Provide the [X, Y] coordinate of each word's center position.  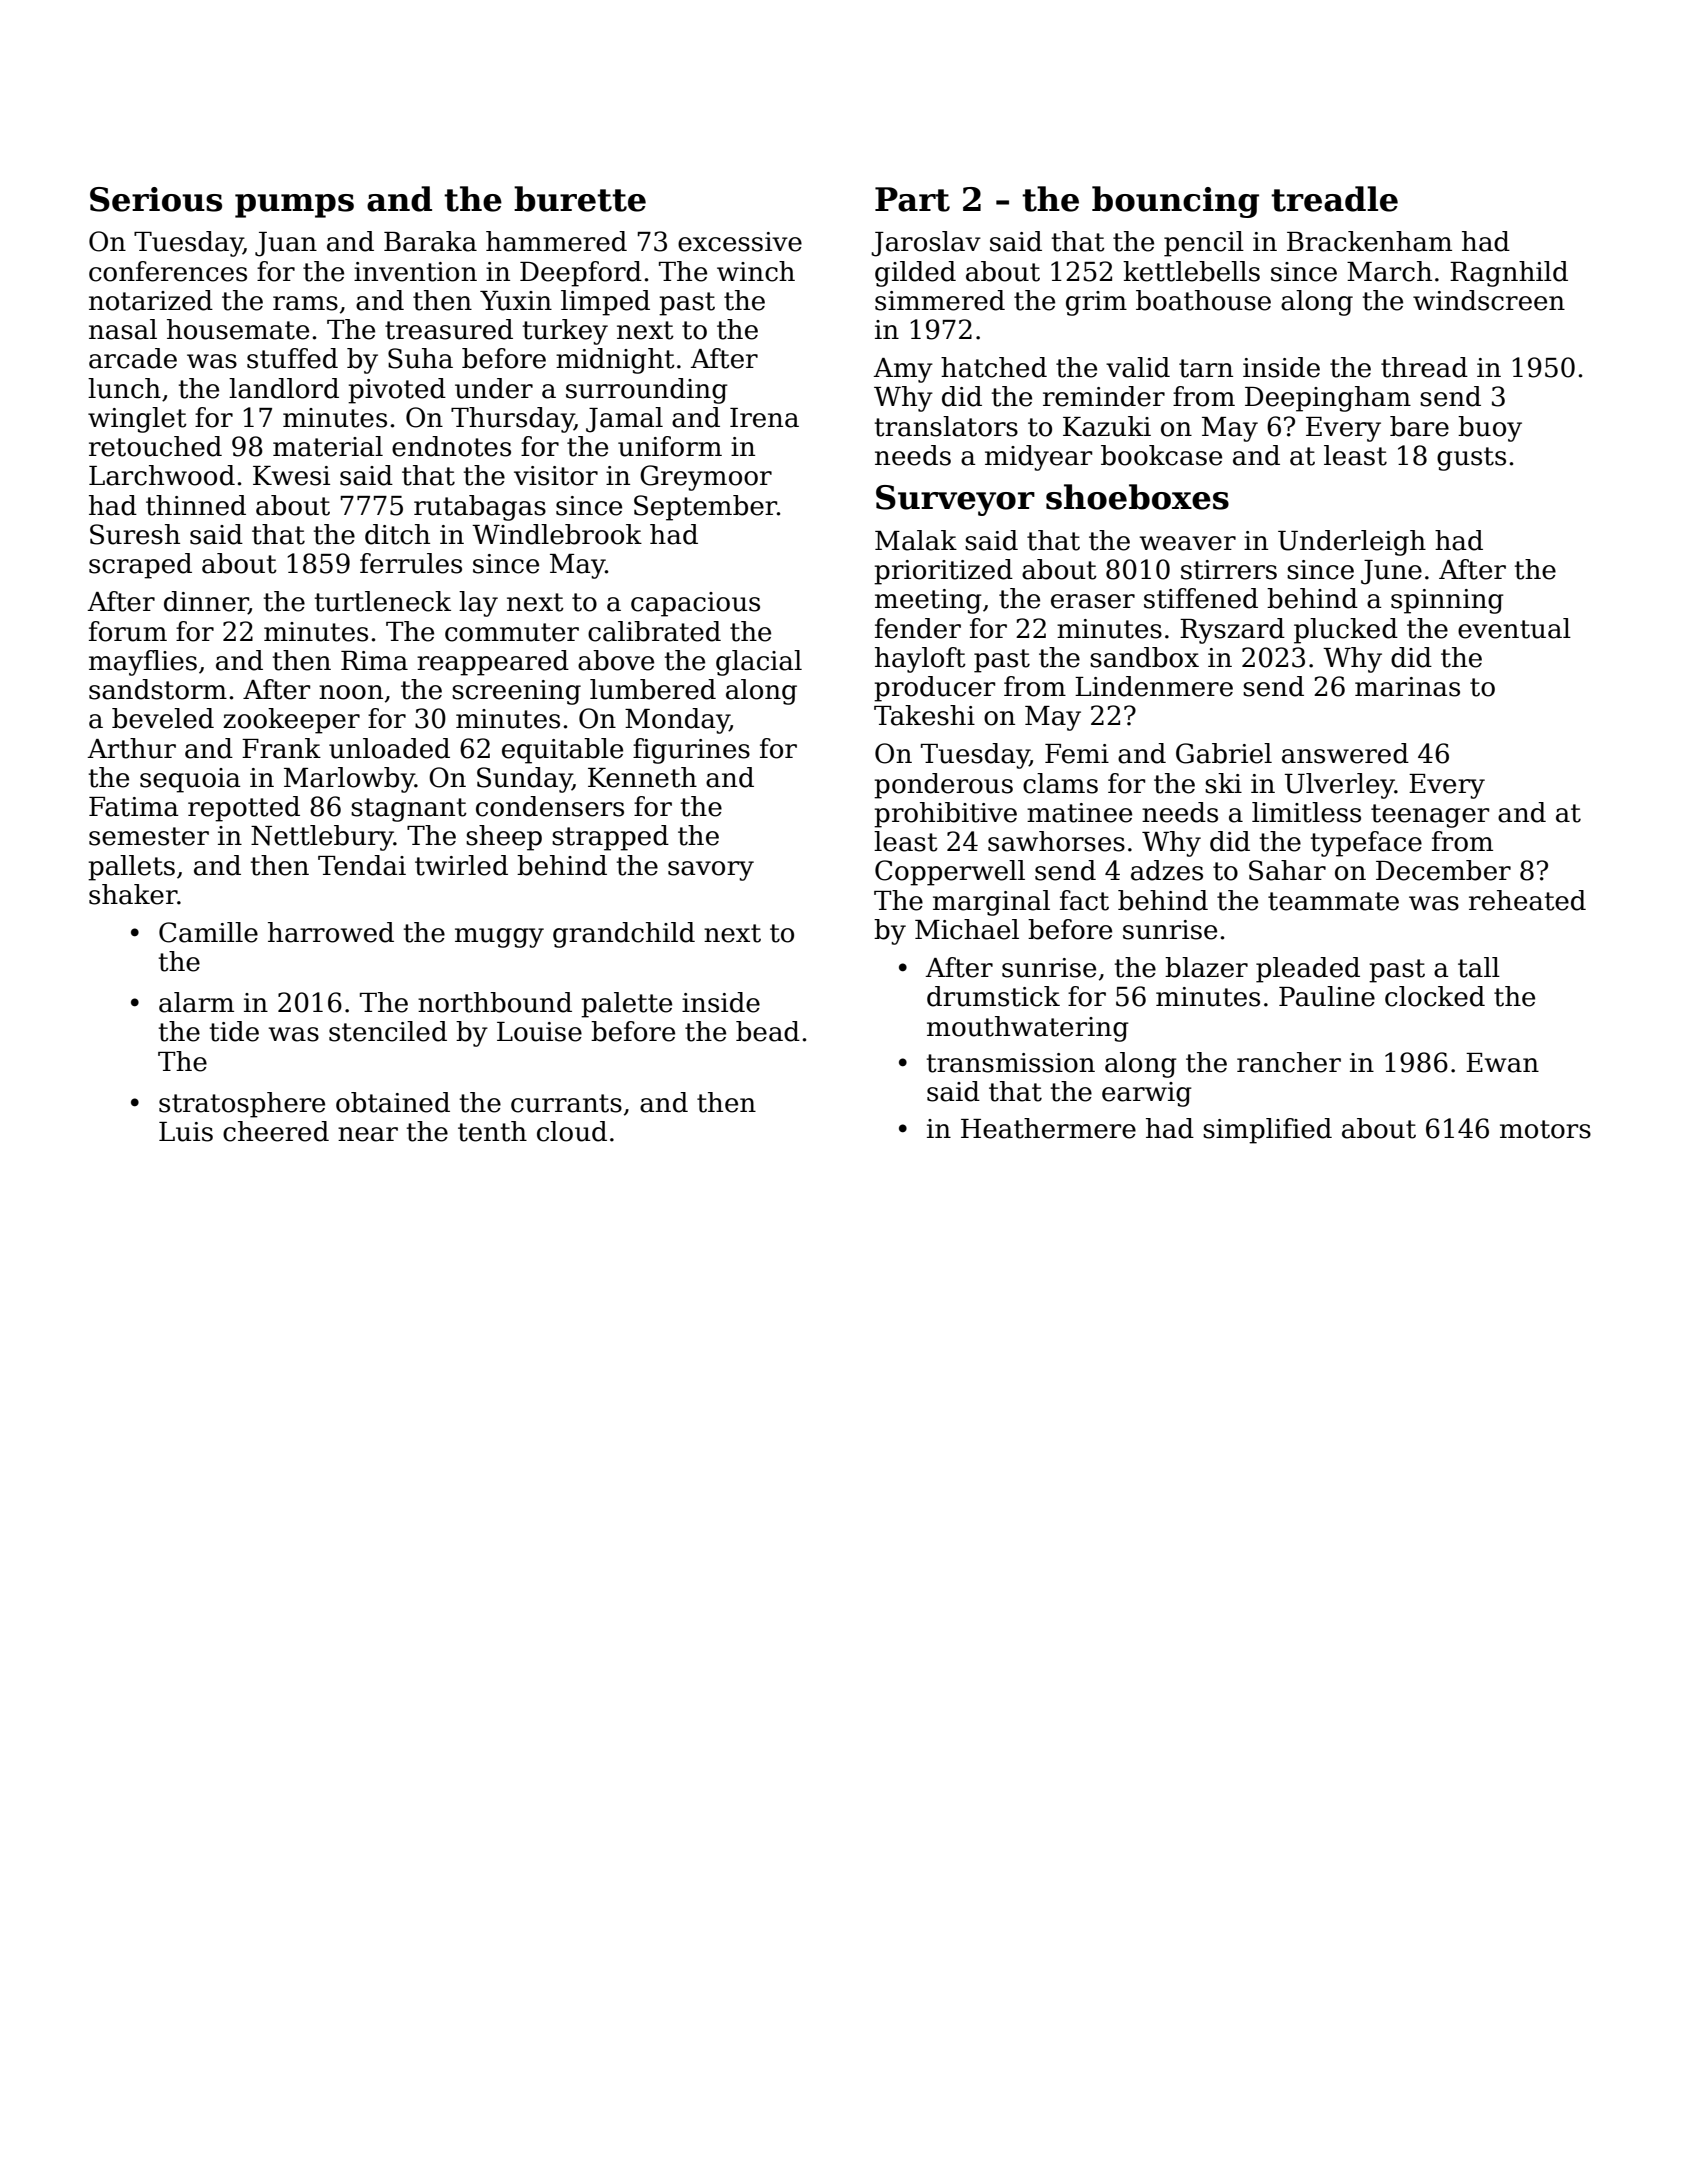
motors [1545, 1129]
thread [1424, 367]
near [368, 1134]
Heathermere [1048, 1128]
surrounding [647, 391]
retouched [155, 446]
